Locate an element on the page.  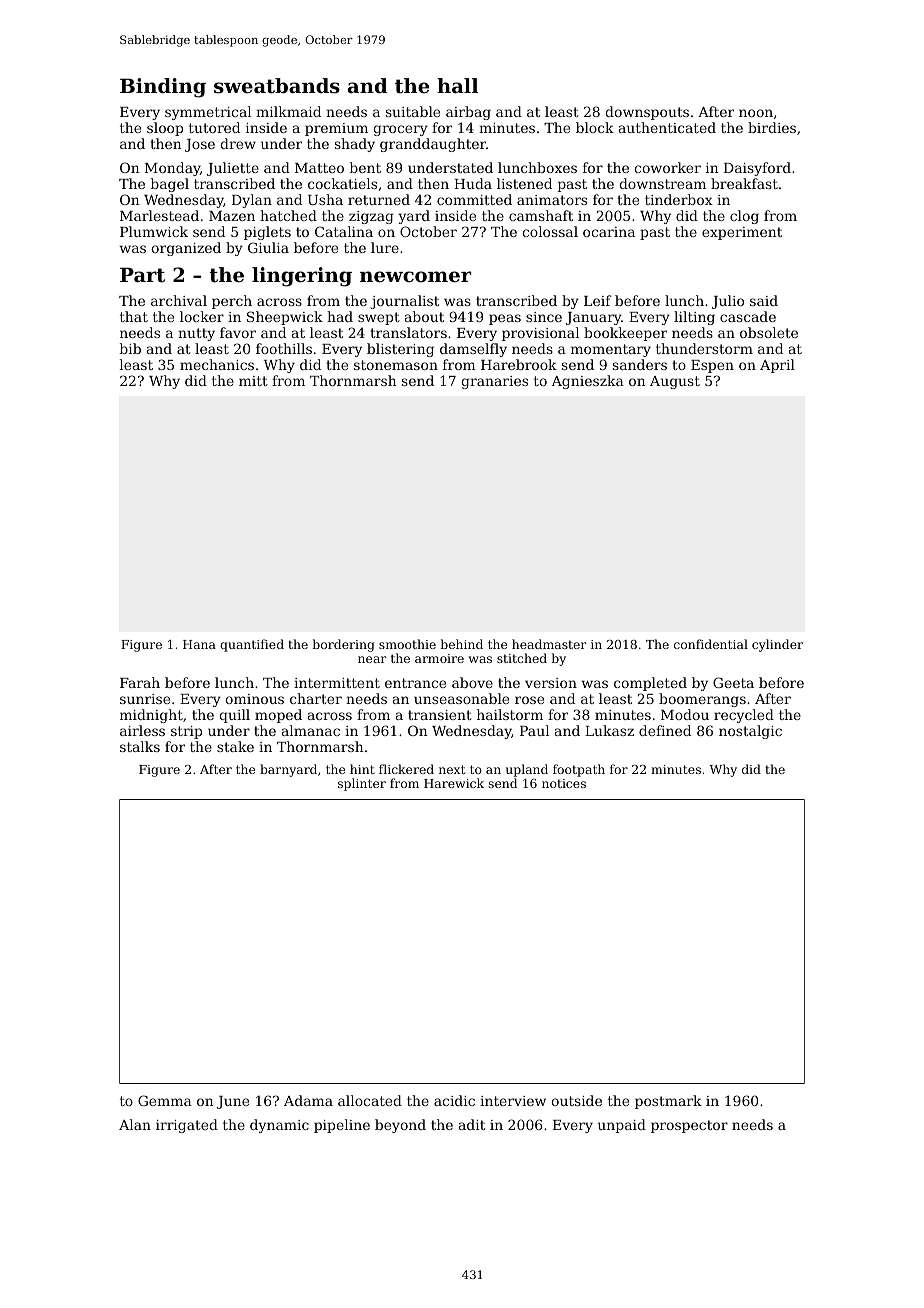
acidic is located at coordinates (454, 1100).
